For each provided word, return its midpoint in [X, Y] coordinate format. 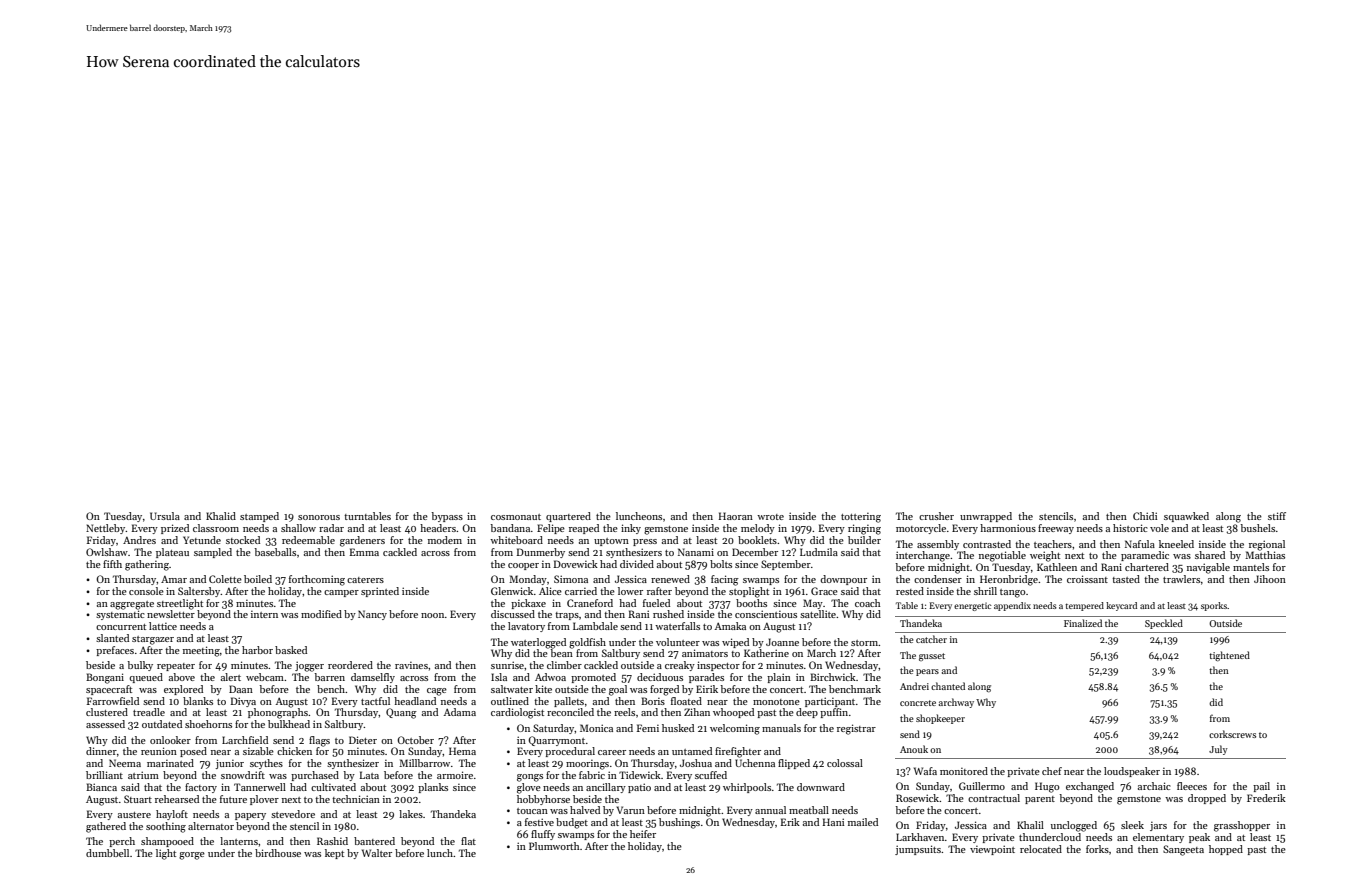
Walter [377, 853]
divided [637, 564]
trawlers [1181, 579]
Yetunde [202, 540]
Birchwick [833, 677]
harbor [257, 650]
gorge [192, 856]
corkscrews [1232, 734]
